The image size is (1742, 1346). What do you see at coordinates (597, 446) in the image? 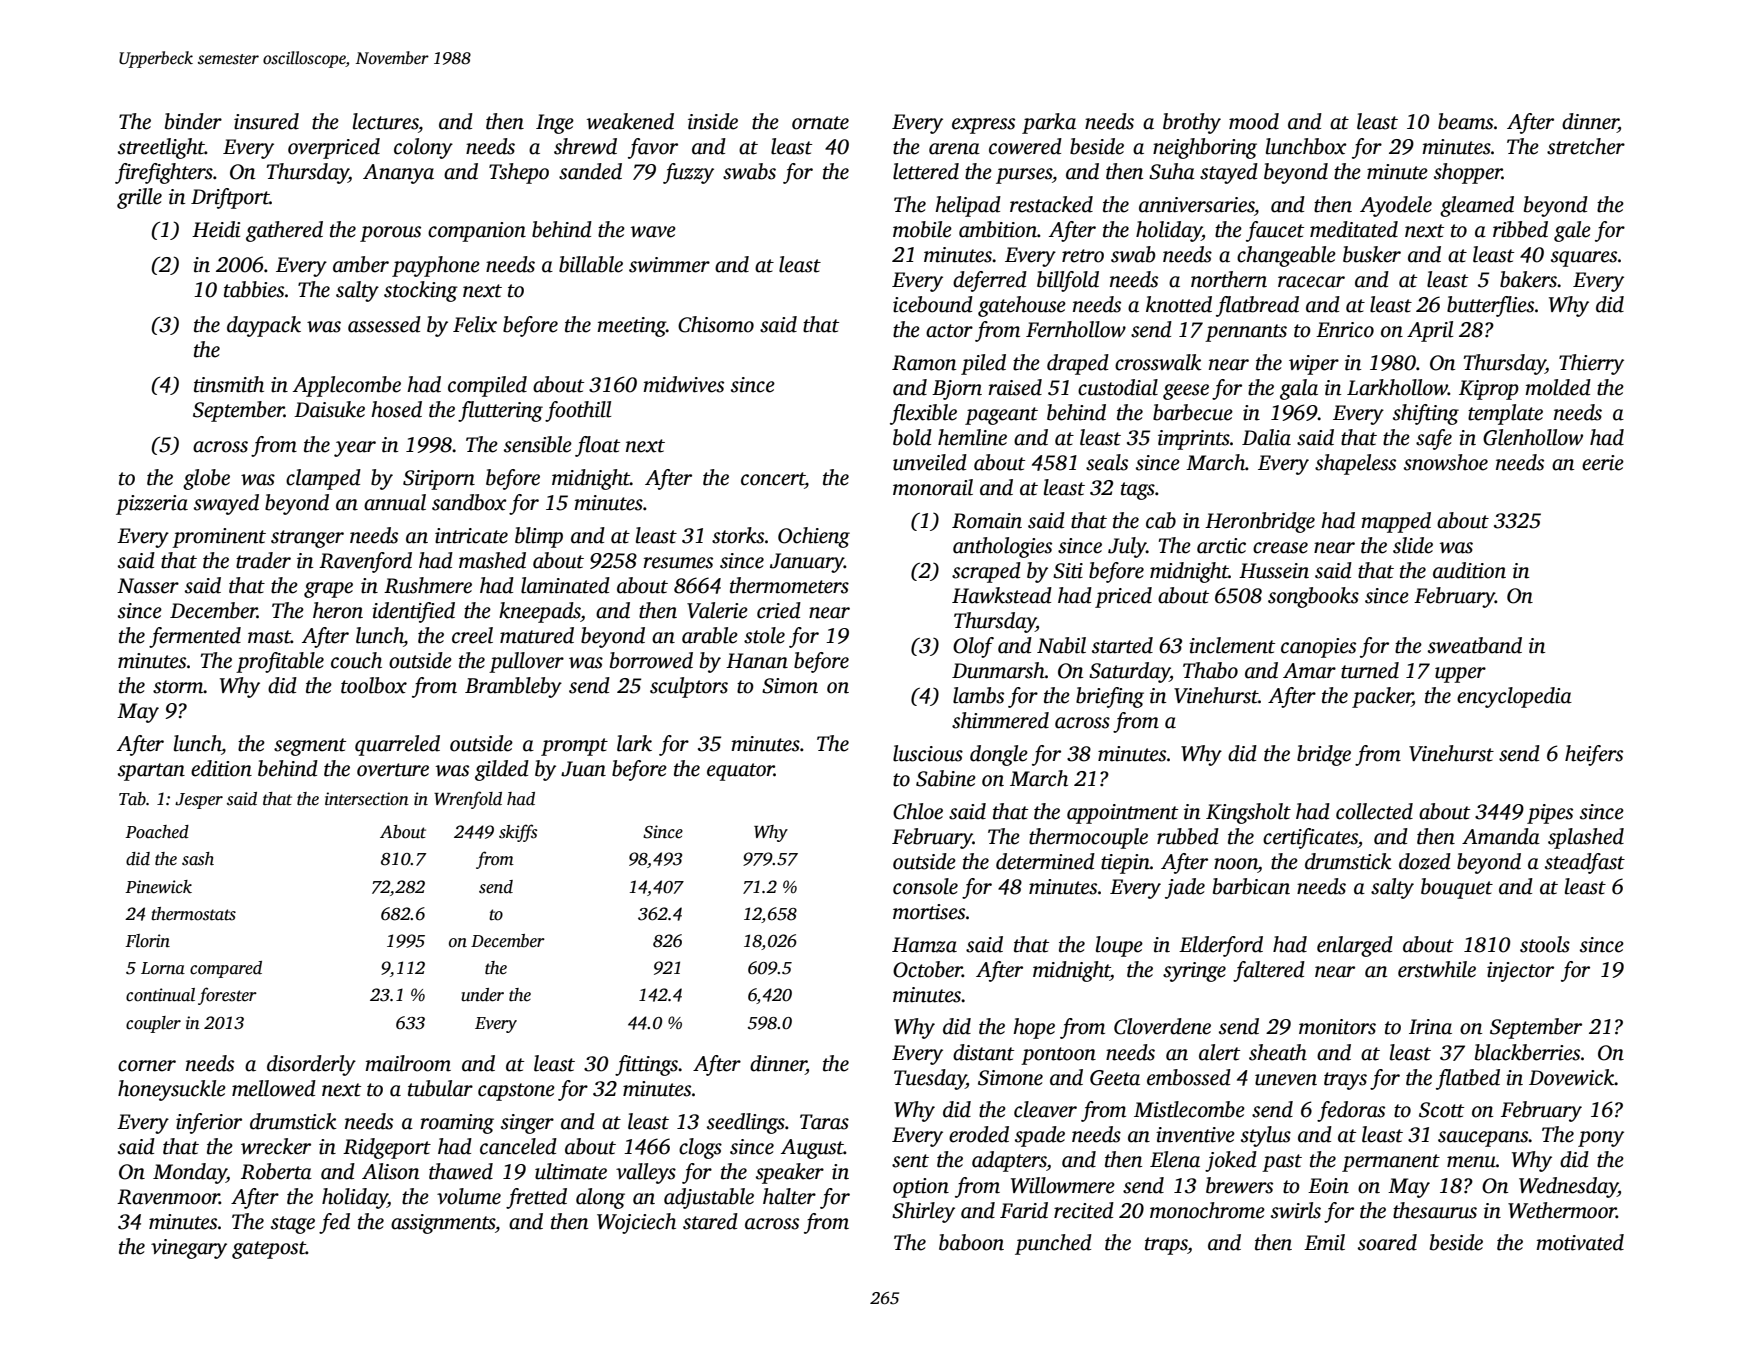
I see `float` at bounding box center [597, 446].
